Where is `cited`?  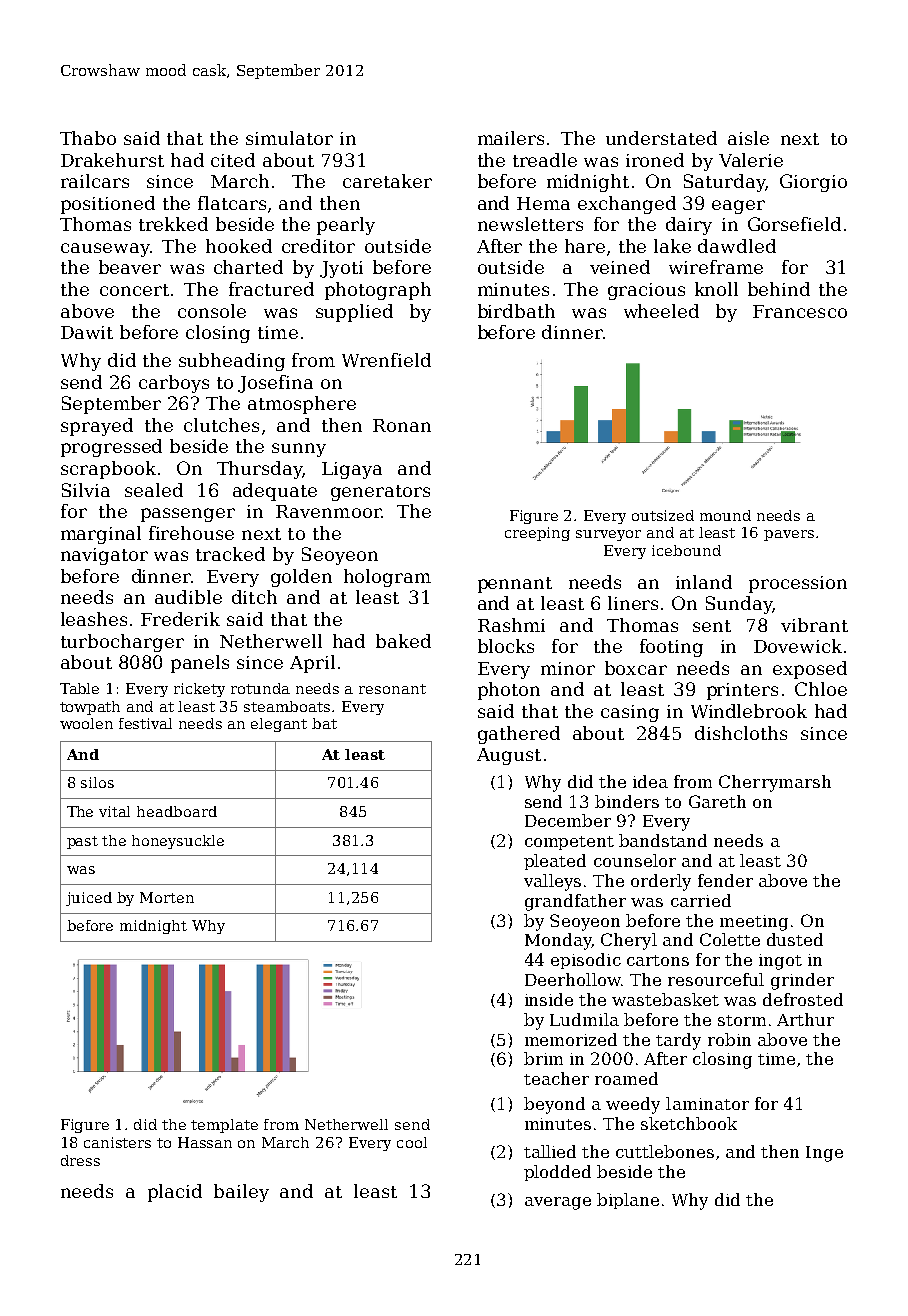 cited is located at coordinates (233, 160).
